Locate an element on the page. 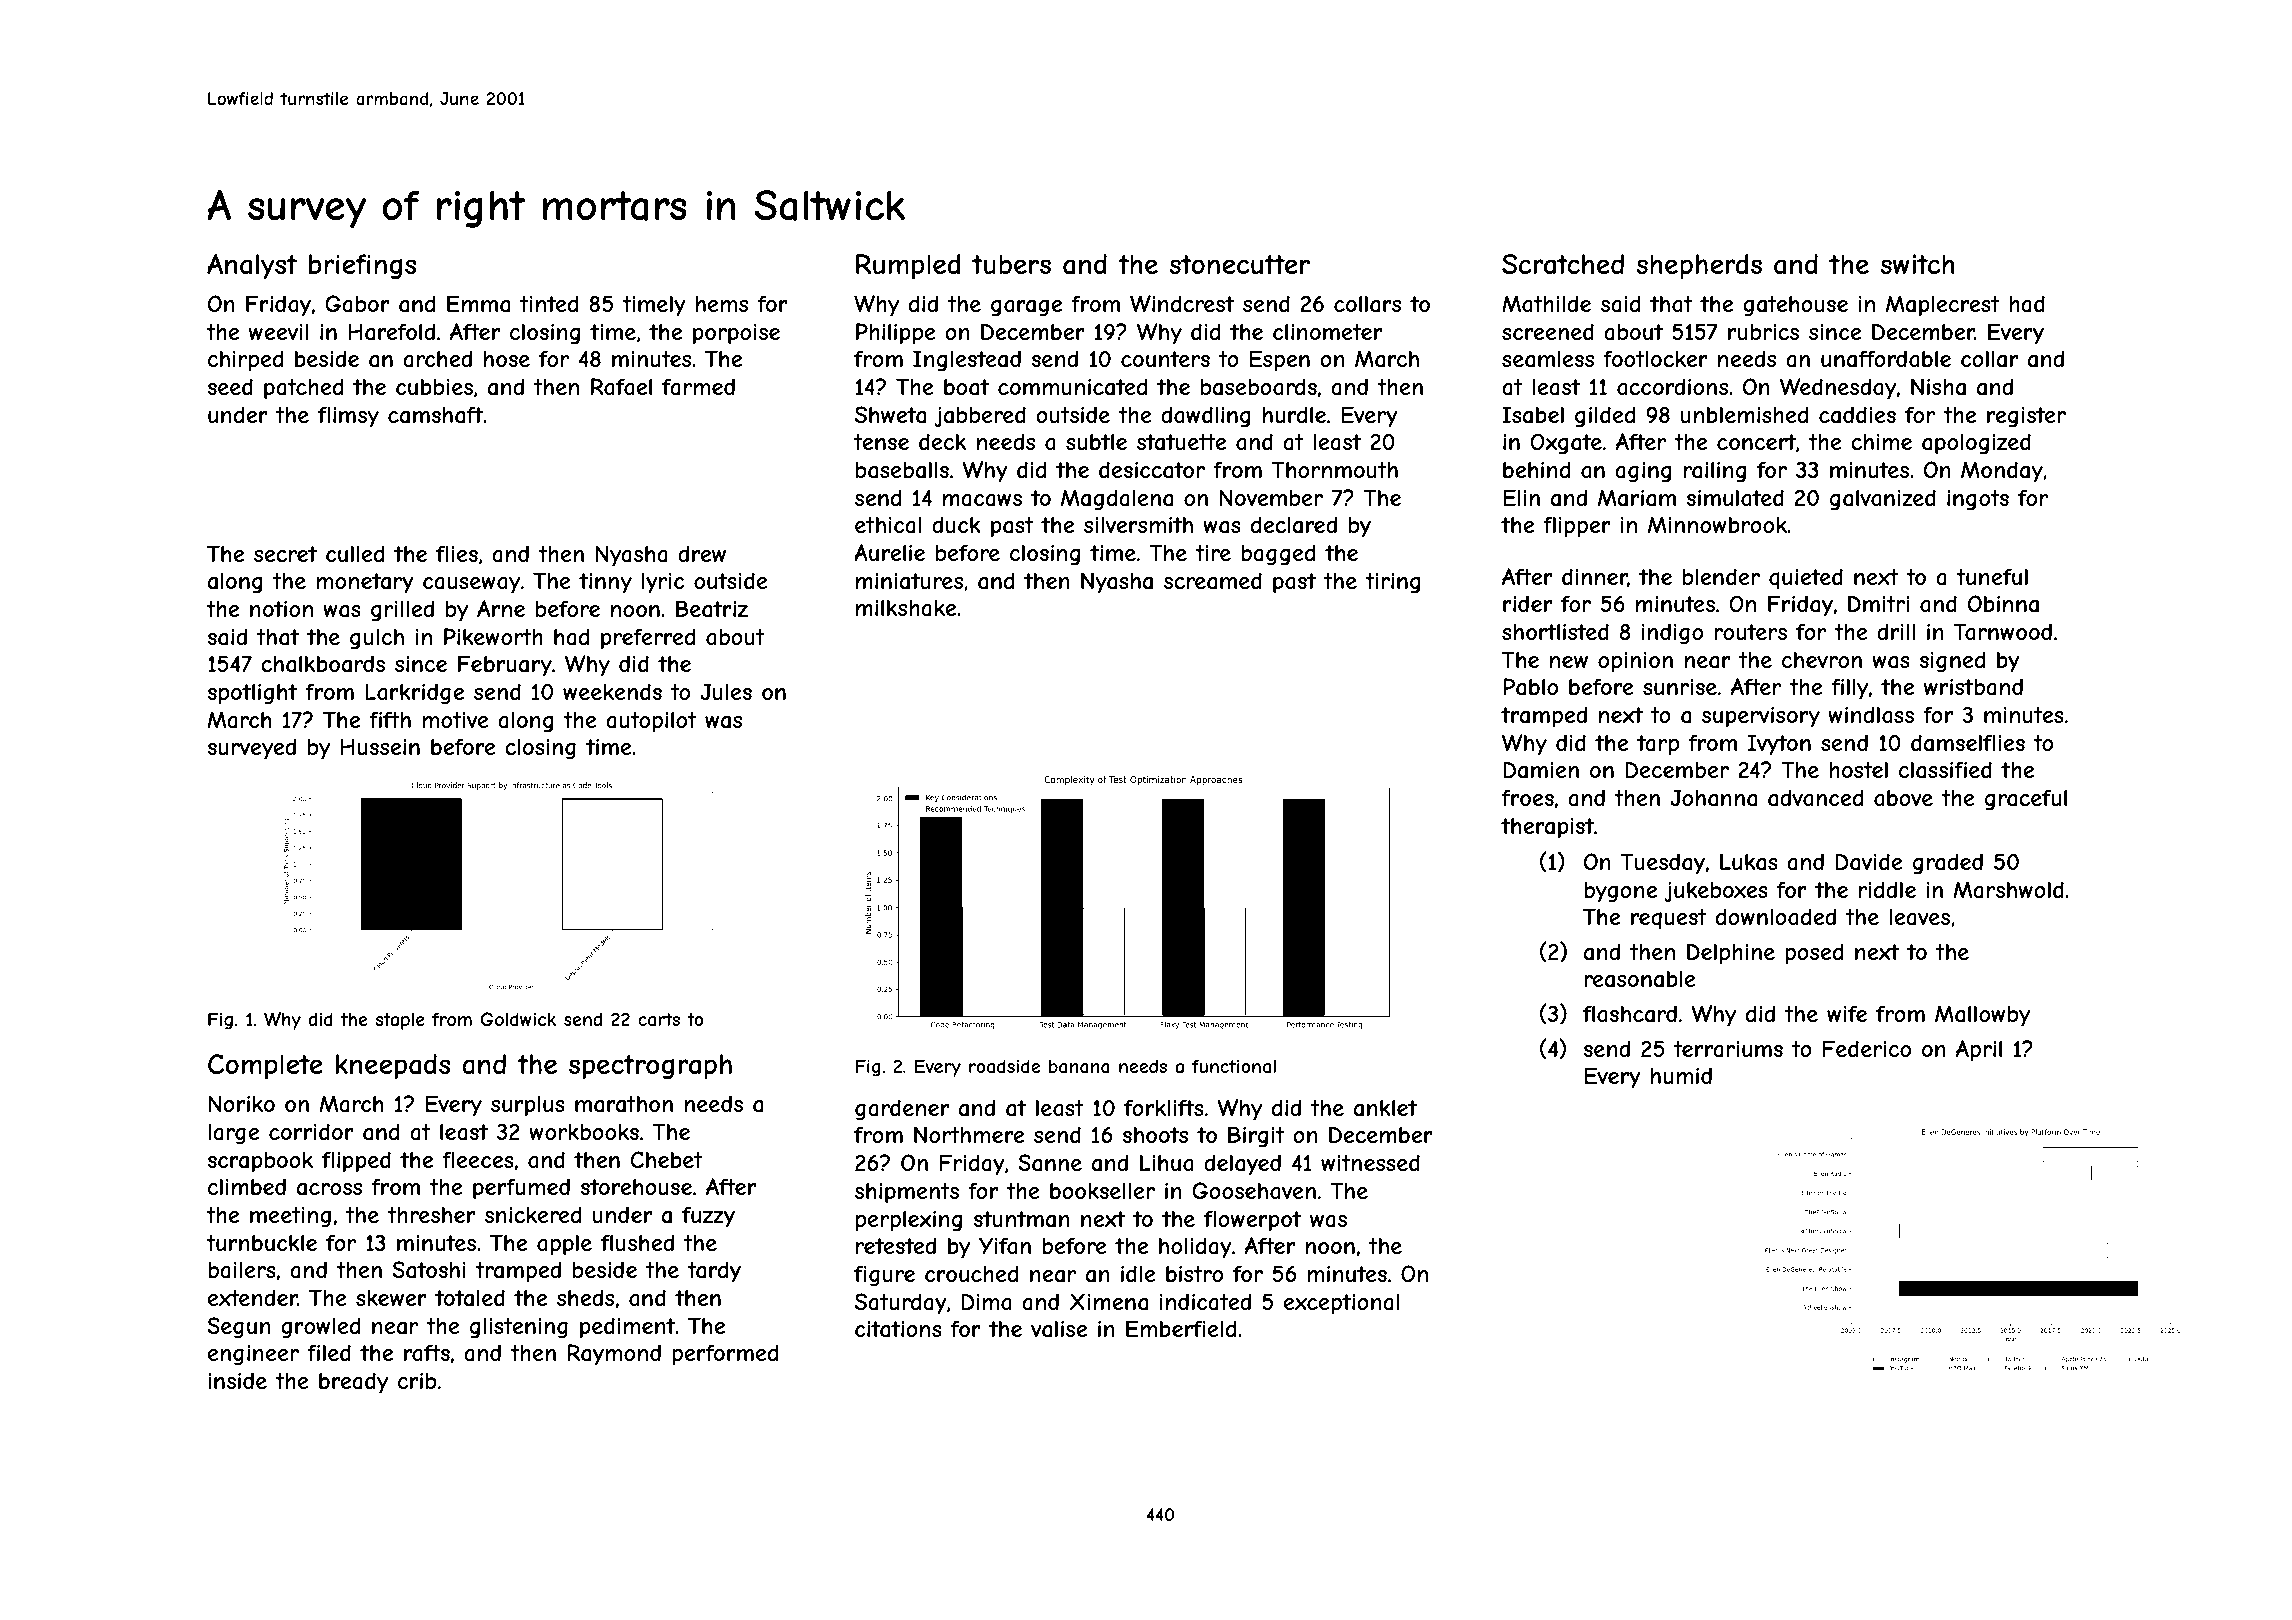 The height and width of the document is (1620, 2292). Federico is located at coordinates (1867, 1048).
